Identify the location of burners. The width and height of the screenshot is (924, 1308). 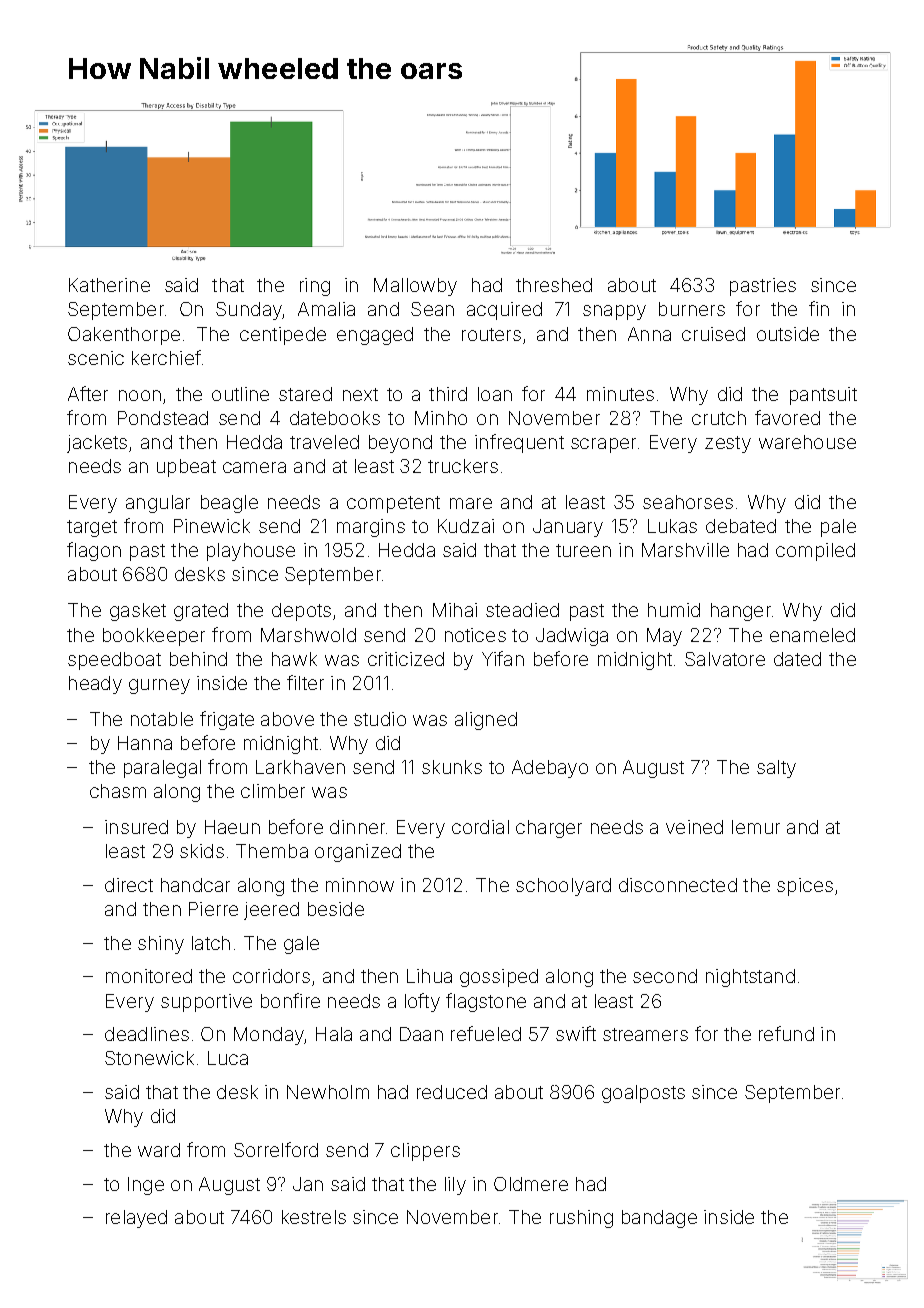
(692, 309).
